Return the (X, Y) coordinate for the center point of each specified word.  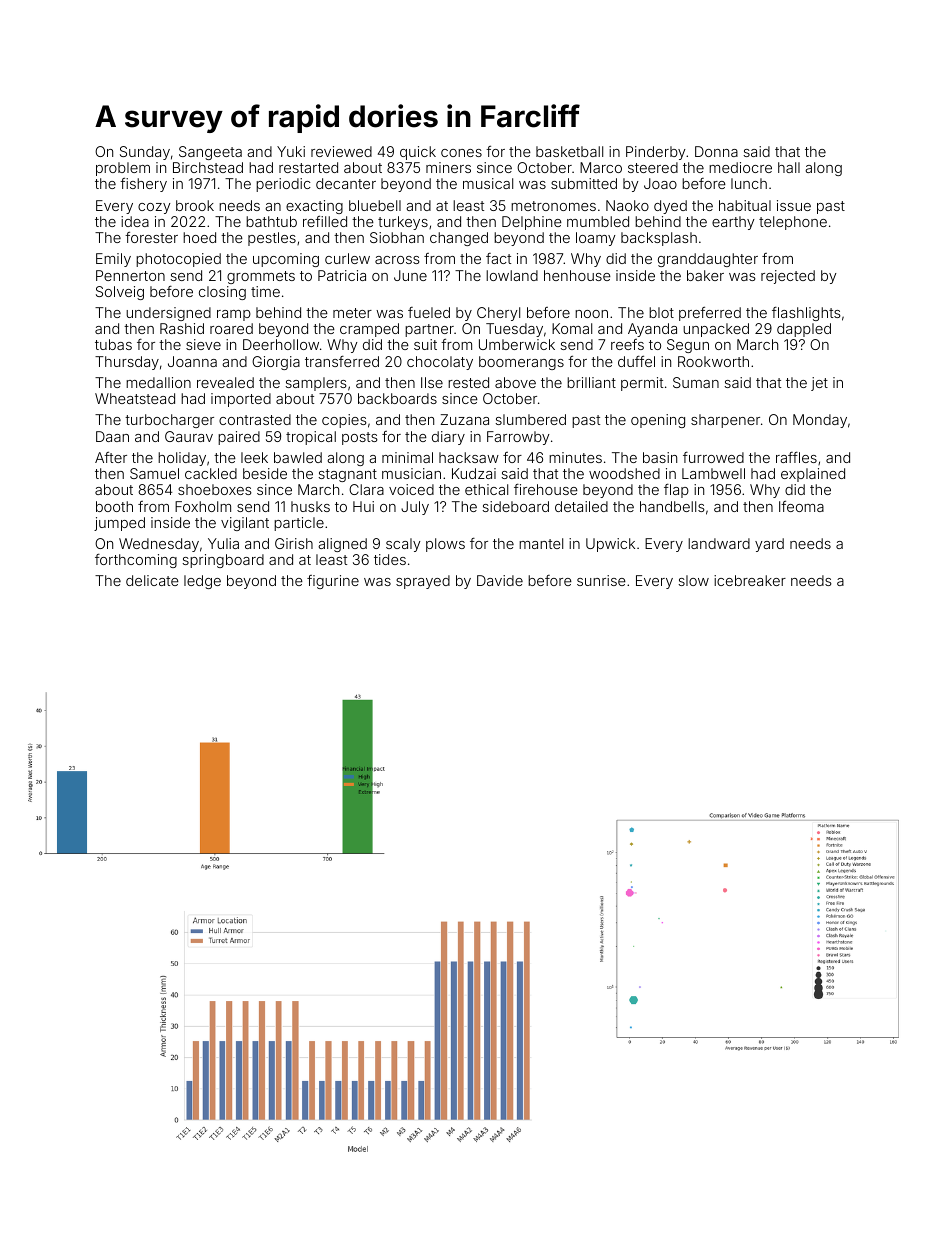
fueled (429, 312)
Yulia (223, 543)
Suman (696, 382)
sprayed (423, 582)
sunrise (601, 580)
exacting (314, 207)
